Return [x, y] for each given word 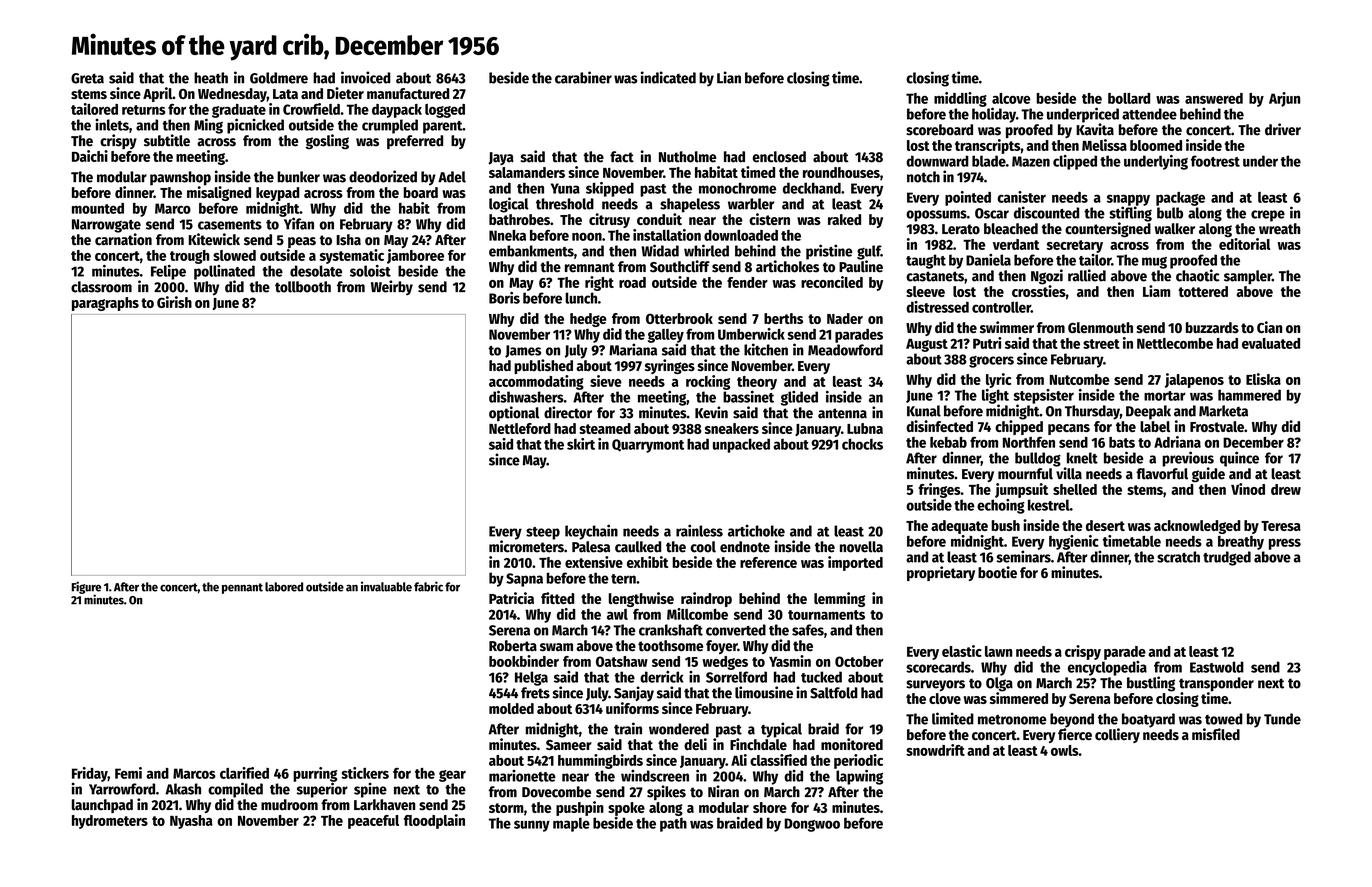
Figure [86, 587]
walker [1174, 229]
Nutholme [687, 157]
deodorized [383, 176]
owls [1065, 750]
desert [1105, 525]
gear [452, 776]
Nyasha [191, 822]
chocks [862, 444]
